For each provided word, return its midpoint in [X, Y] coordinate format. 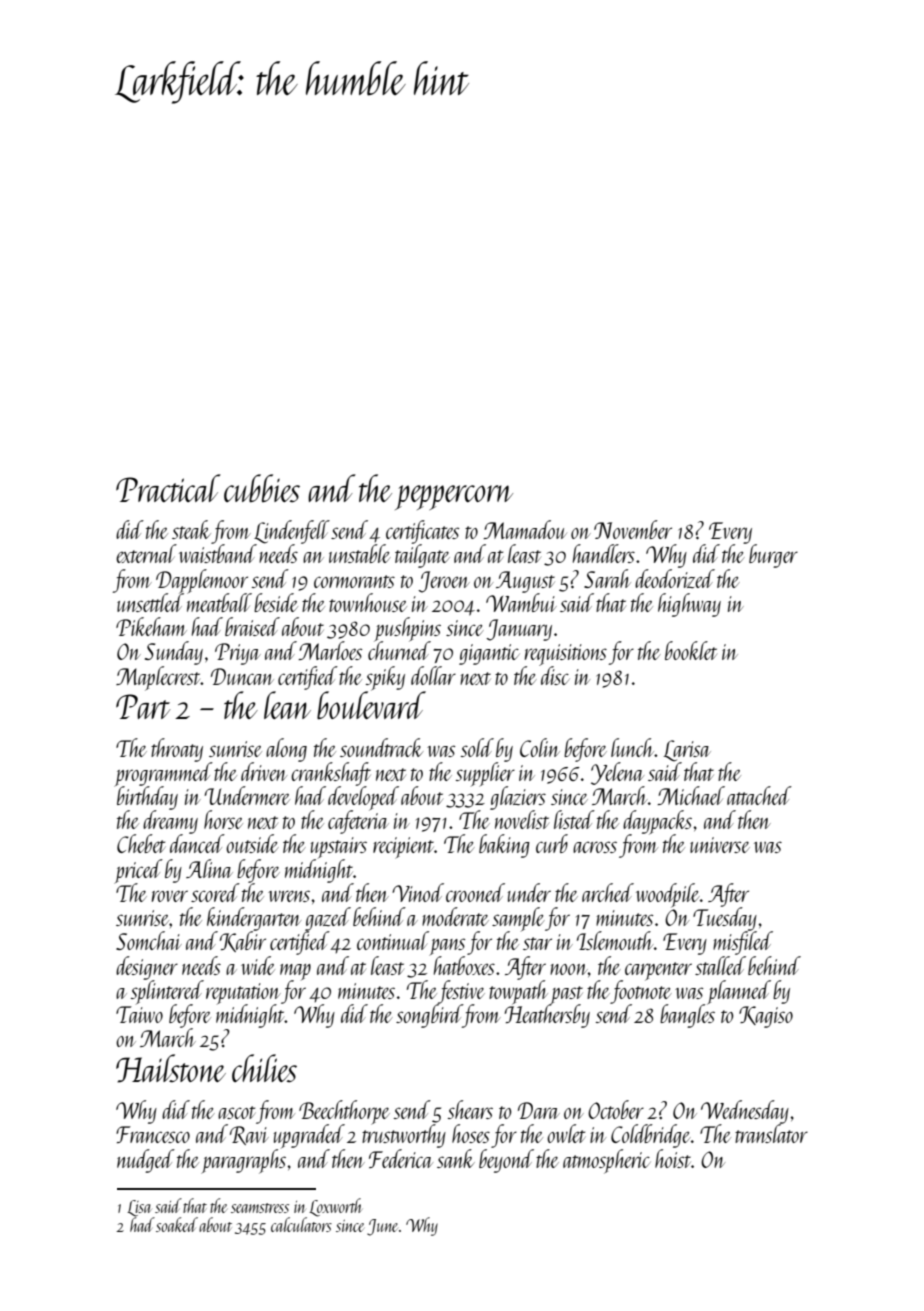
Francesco [153, 1134]
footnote [641, 992]
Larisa [687, 750]
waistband [218, 553]
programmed [164, 774]
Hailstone [171, 1068]
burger [773, 556]
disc [555, 675]
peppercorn [454, 497]
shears [470, 1109]
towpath [518, 992]
